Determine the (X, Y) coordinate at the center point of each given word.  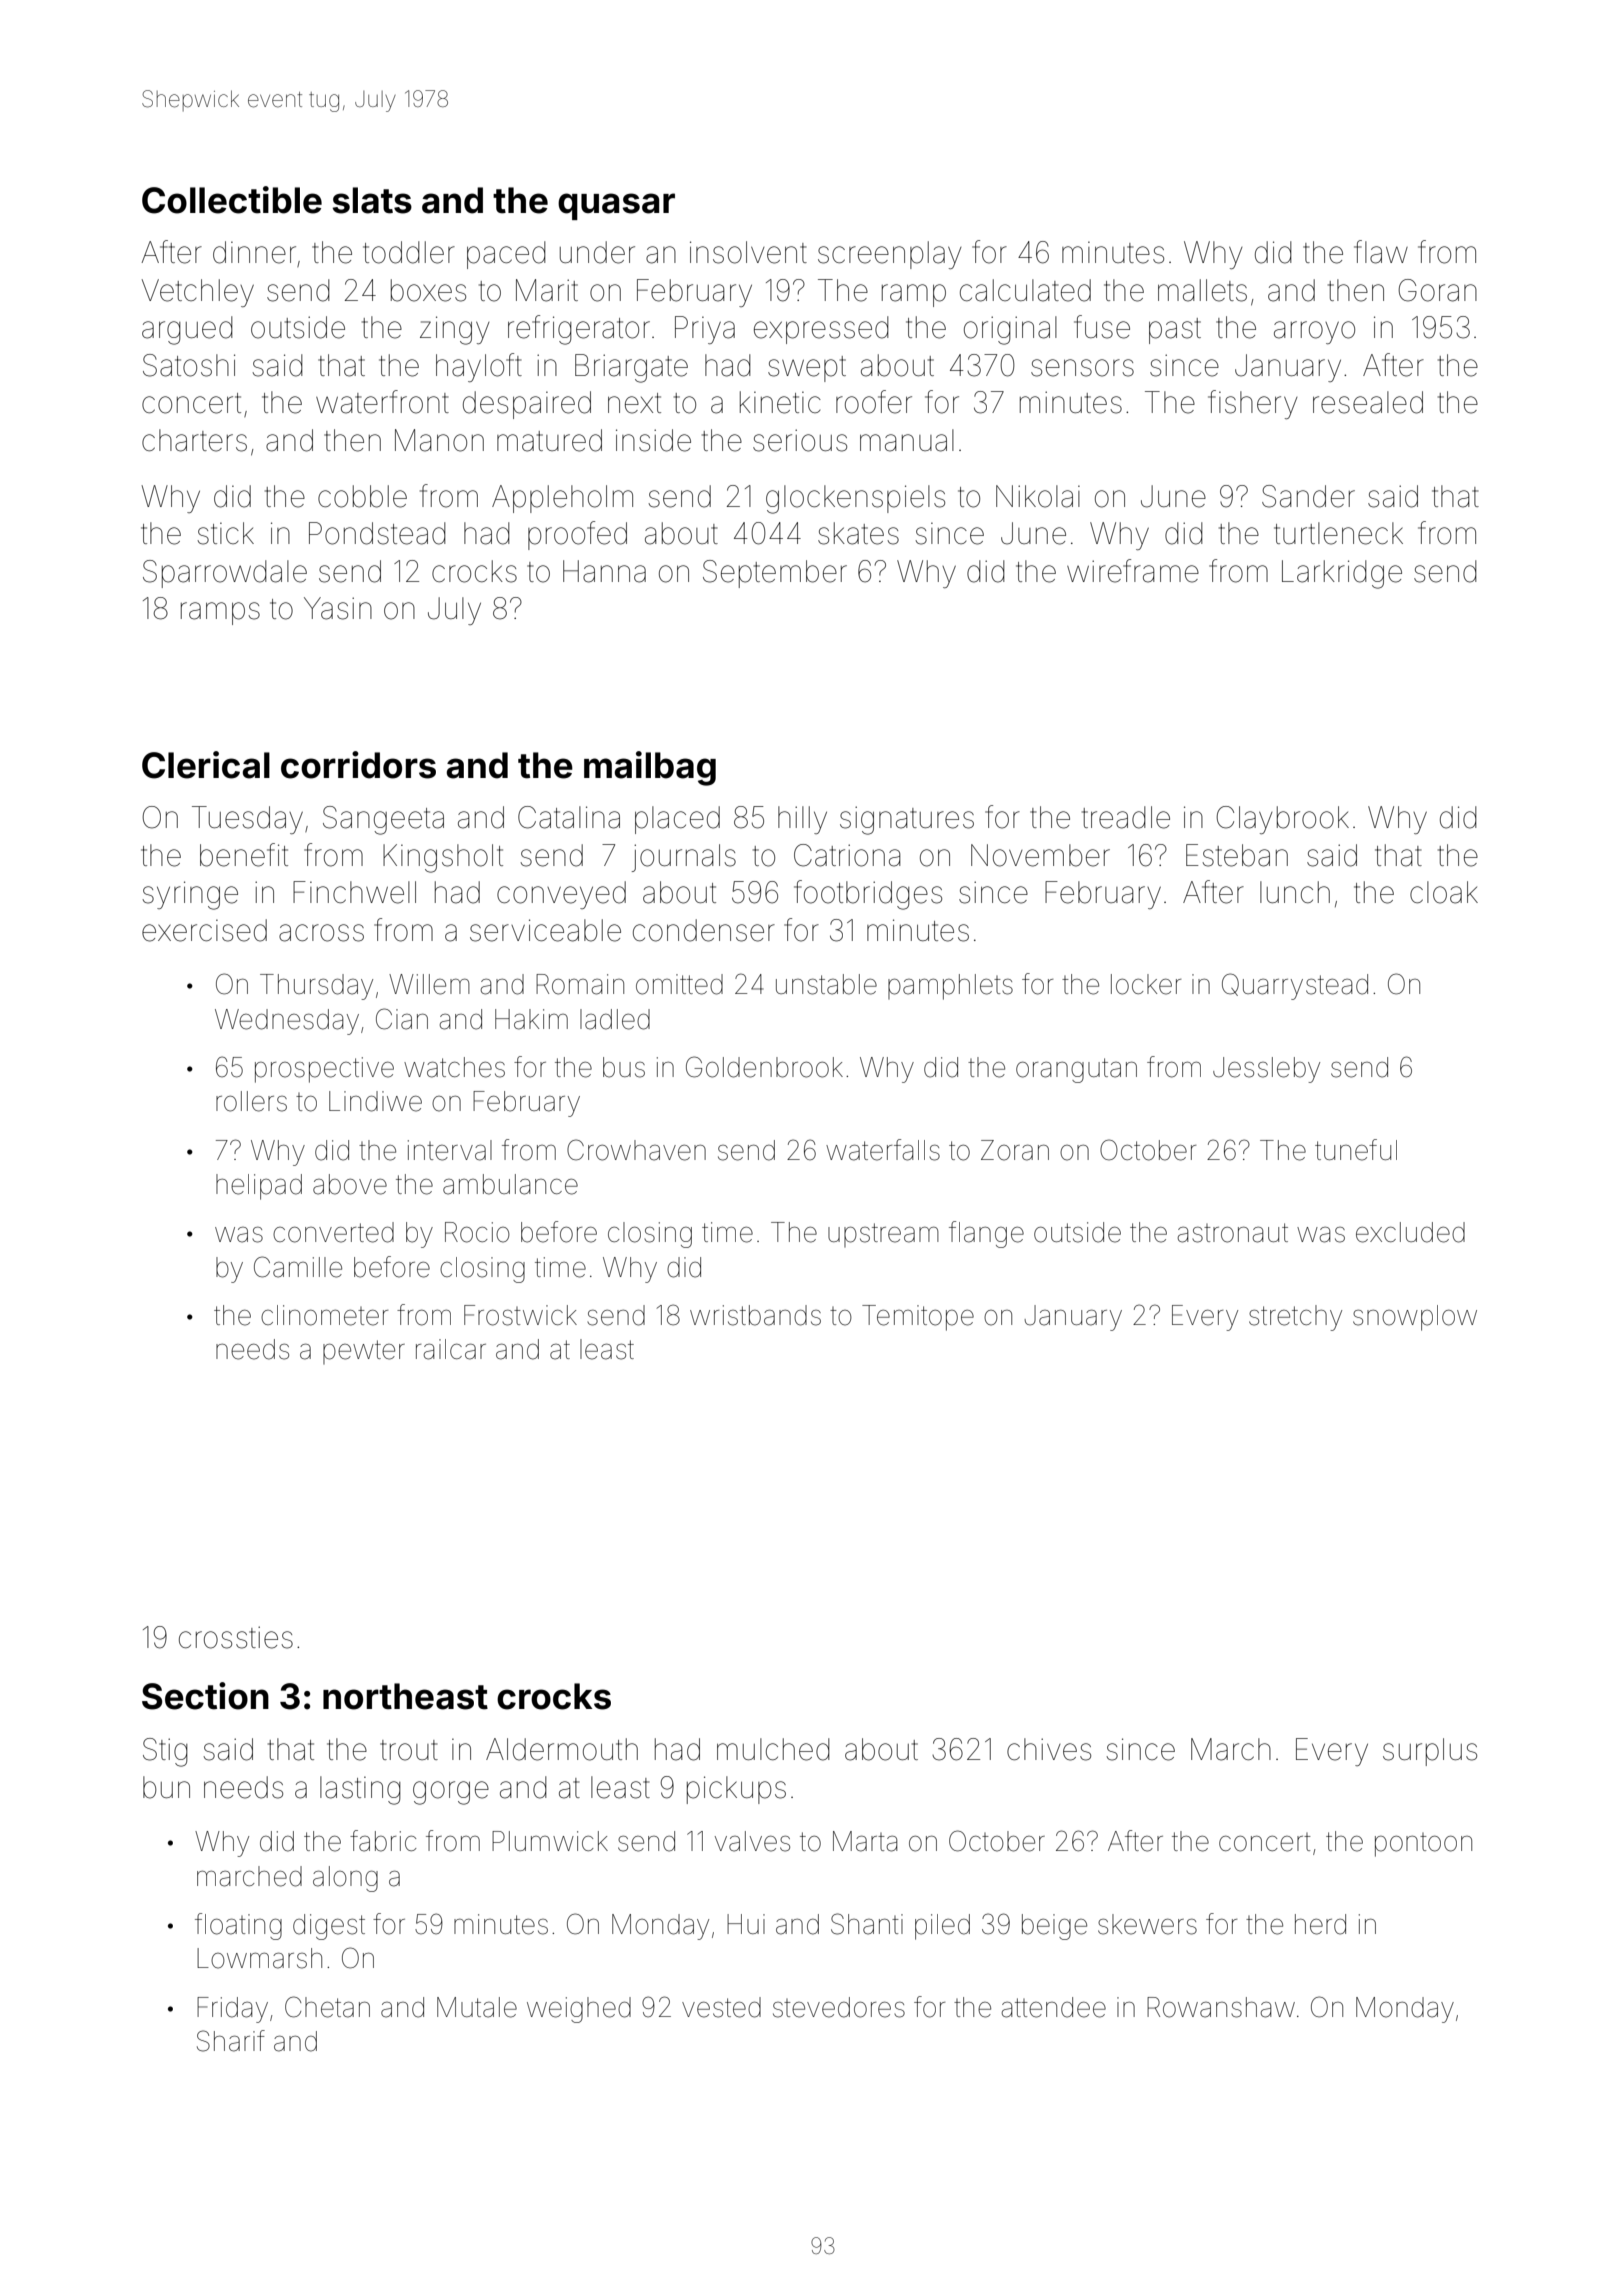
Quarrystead (1295, 986)
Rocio (477, 1232)
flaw (1381, 252)
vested (721, 2007)
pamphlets (950, 987)
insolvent (748, 252)
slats (372, 200)
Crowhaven (636, 1150)
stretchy (1295, 1318)
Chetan (327, 2007)
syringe (190, 895)
